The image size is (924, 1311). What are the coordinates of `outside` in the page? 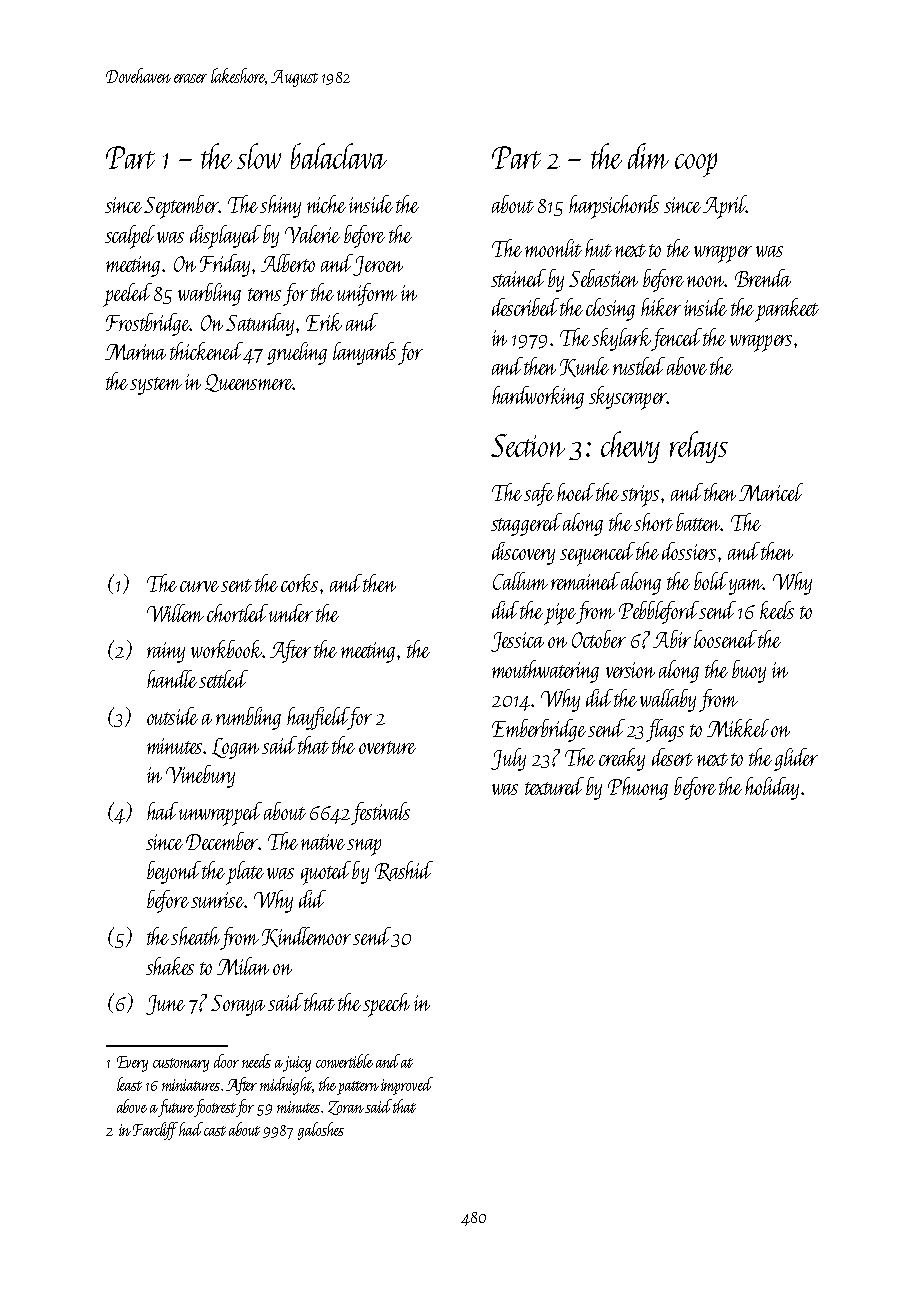 It's located at (172, 716).
